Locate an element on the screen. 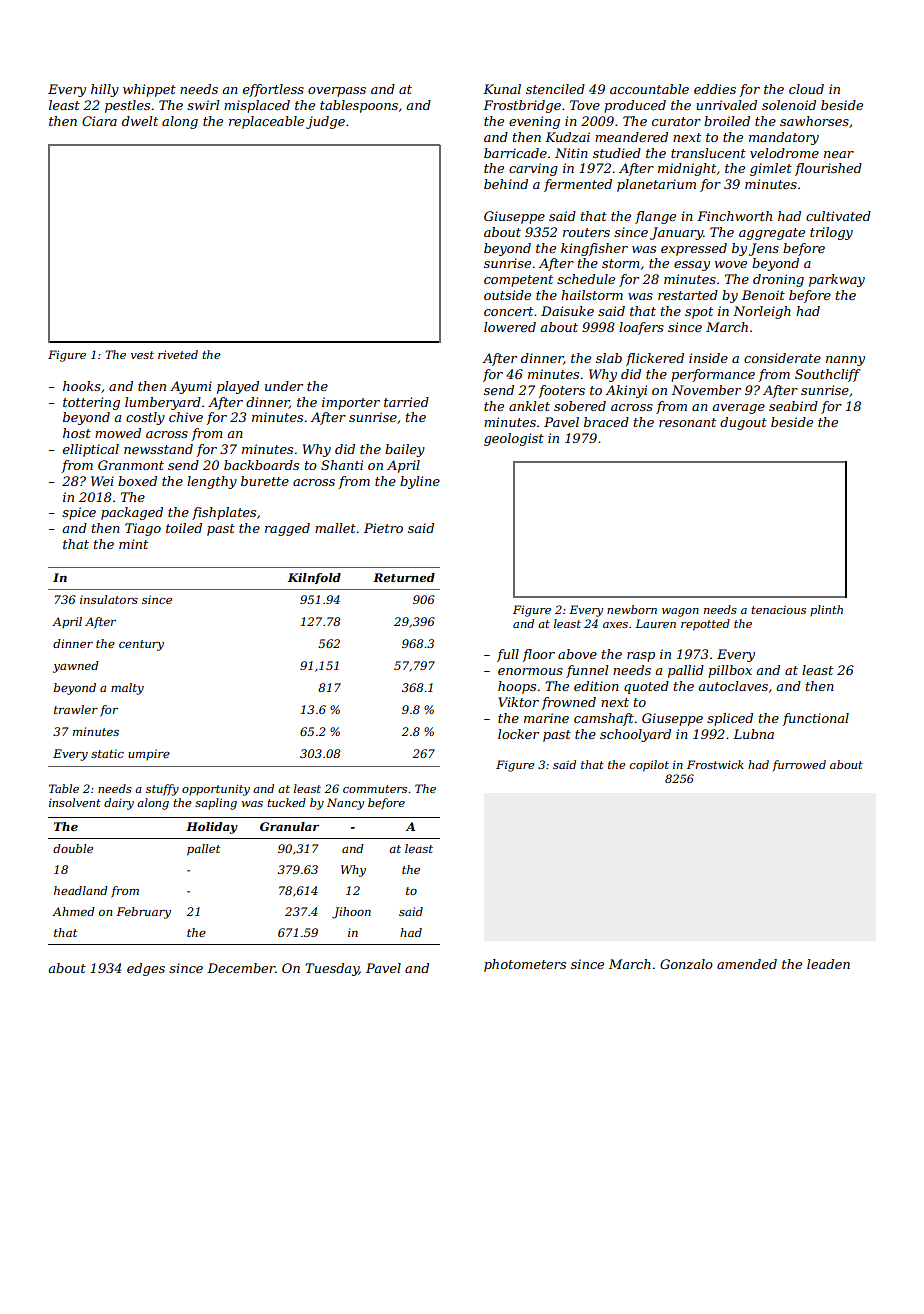  dugout is located at coordinates (743, 423).
